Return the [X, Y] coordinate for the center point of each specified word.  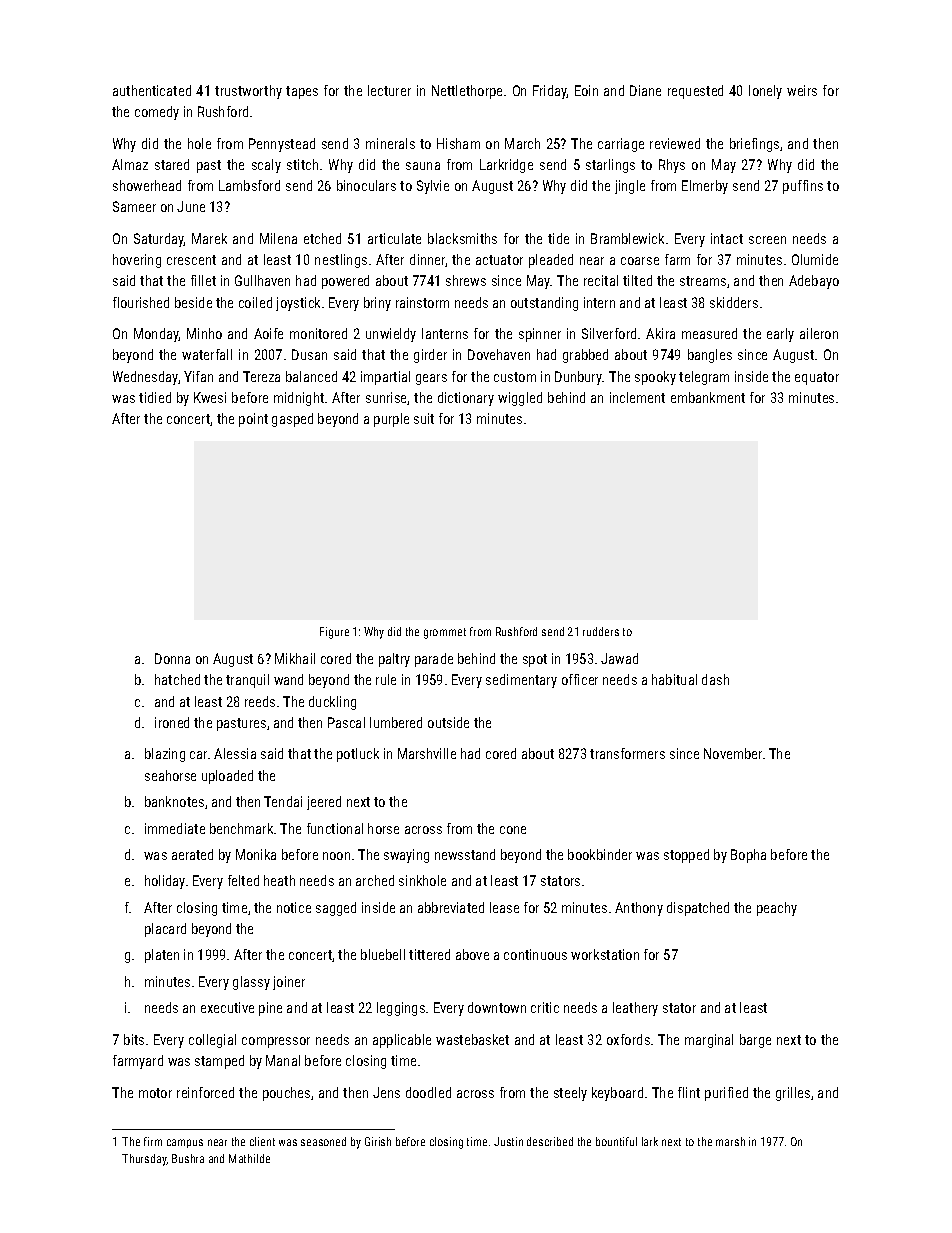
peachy [777, 909]
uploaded [227, 777]
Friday [550, 92]
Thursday [144, 1160]
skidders [734, 302]
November [733, 753]
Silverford [609, 333]
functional [335, 828]
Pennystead [282, 145]
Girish [378, 1141]
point [253, 420]
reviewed [675, 143]
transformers [627, 753]
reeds [260, 701]
